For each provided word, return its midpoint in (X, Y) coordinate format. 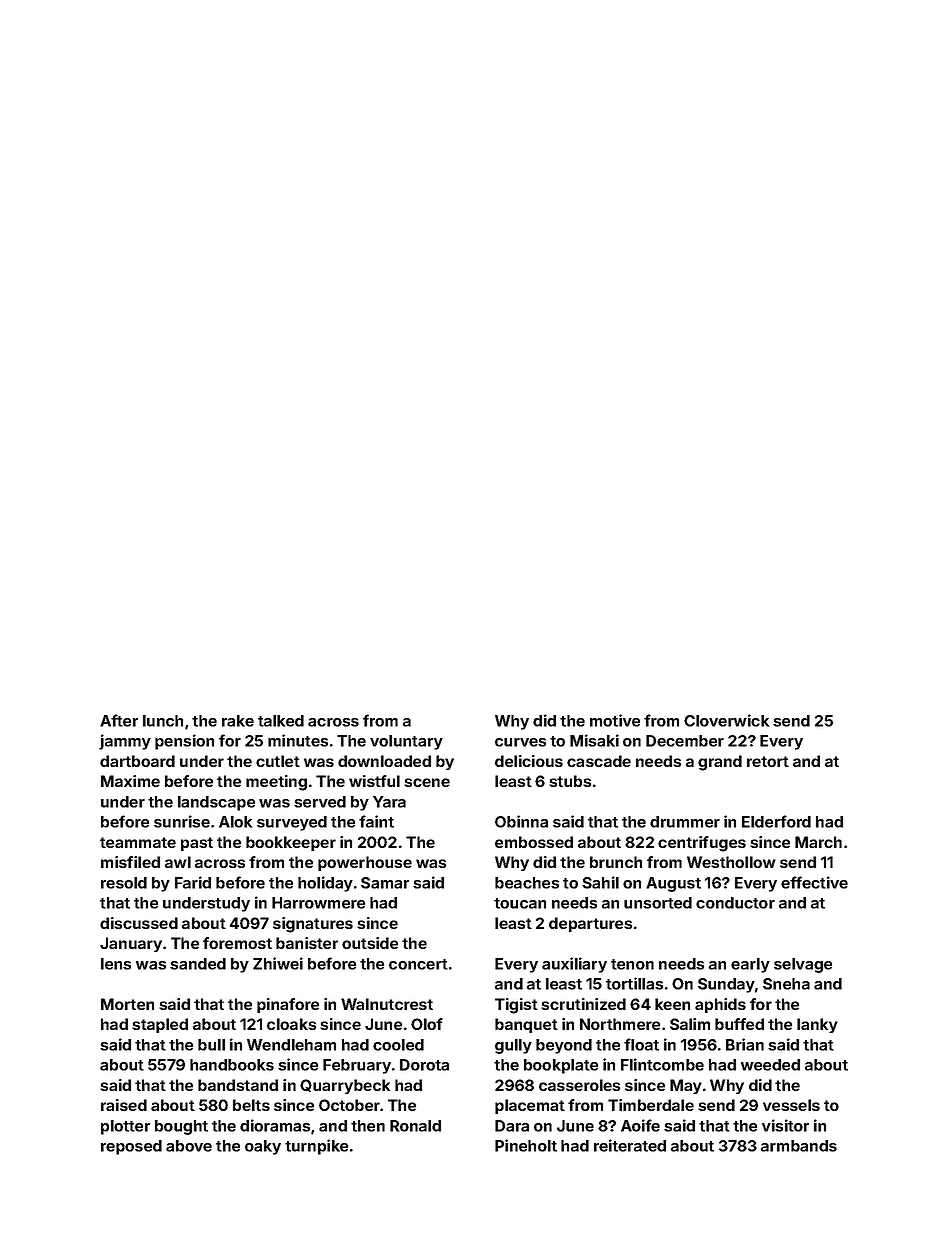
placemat (530, 1106)
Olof (427, 1024)
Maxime (130, 781)
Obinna (521, 821)
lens (116, 964)
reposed (131, 1147)
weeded (770, 1065)
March (818, 842)
